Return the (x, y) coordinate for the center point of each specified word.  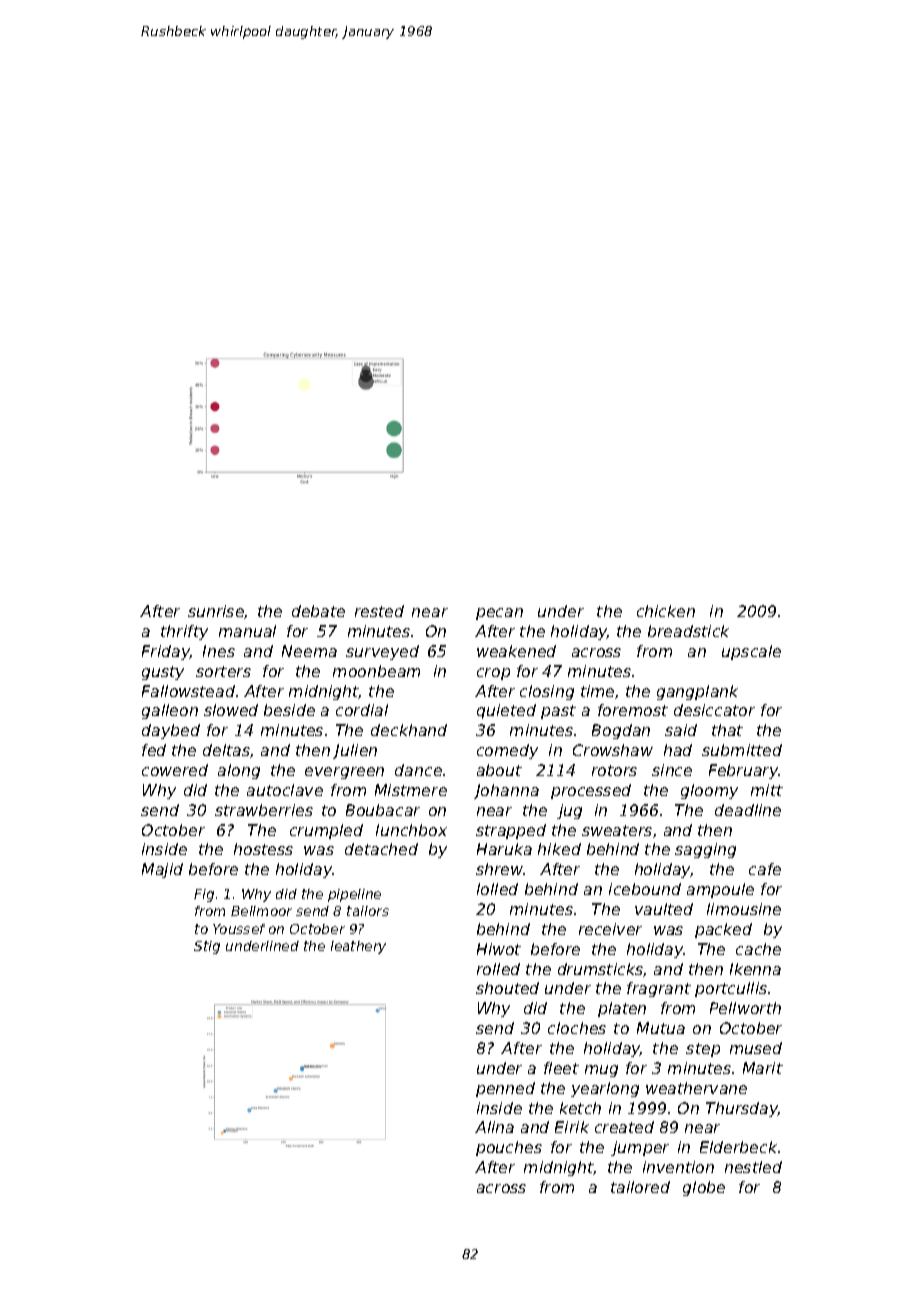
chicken (666, 611)
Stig (207, 947)
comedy (507, 751)
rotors (614, 770)
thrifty (184, 632)
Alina (494, 1127)
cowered (175, 770)
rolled (498, 969)
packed (723, 930)
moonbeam (376, 671)
